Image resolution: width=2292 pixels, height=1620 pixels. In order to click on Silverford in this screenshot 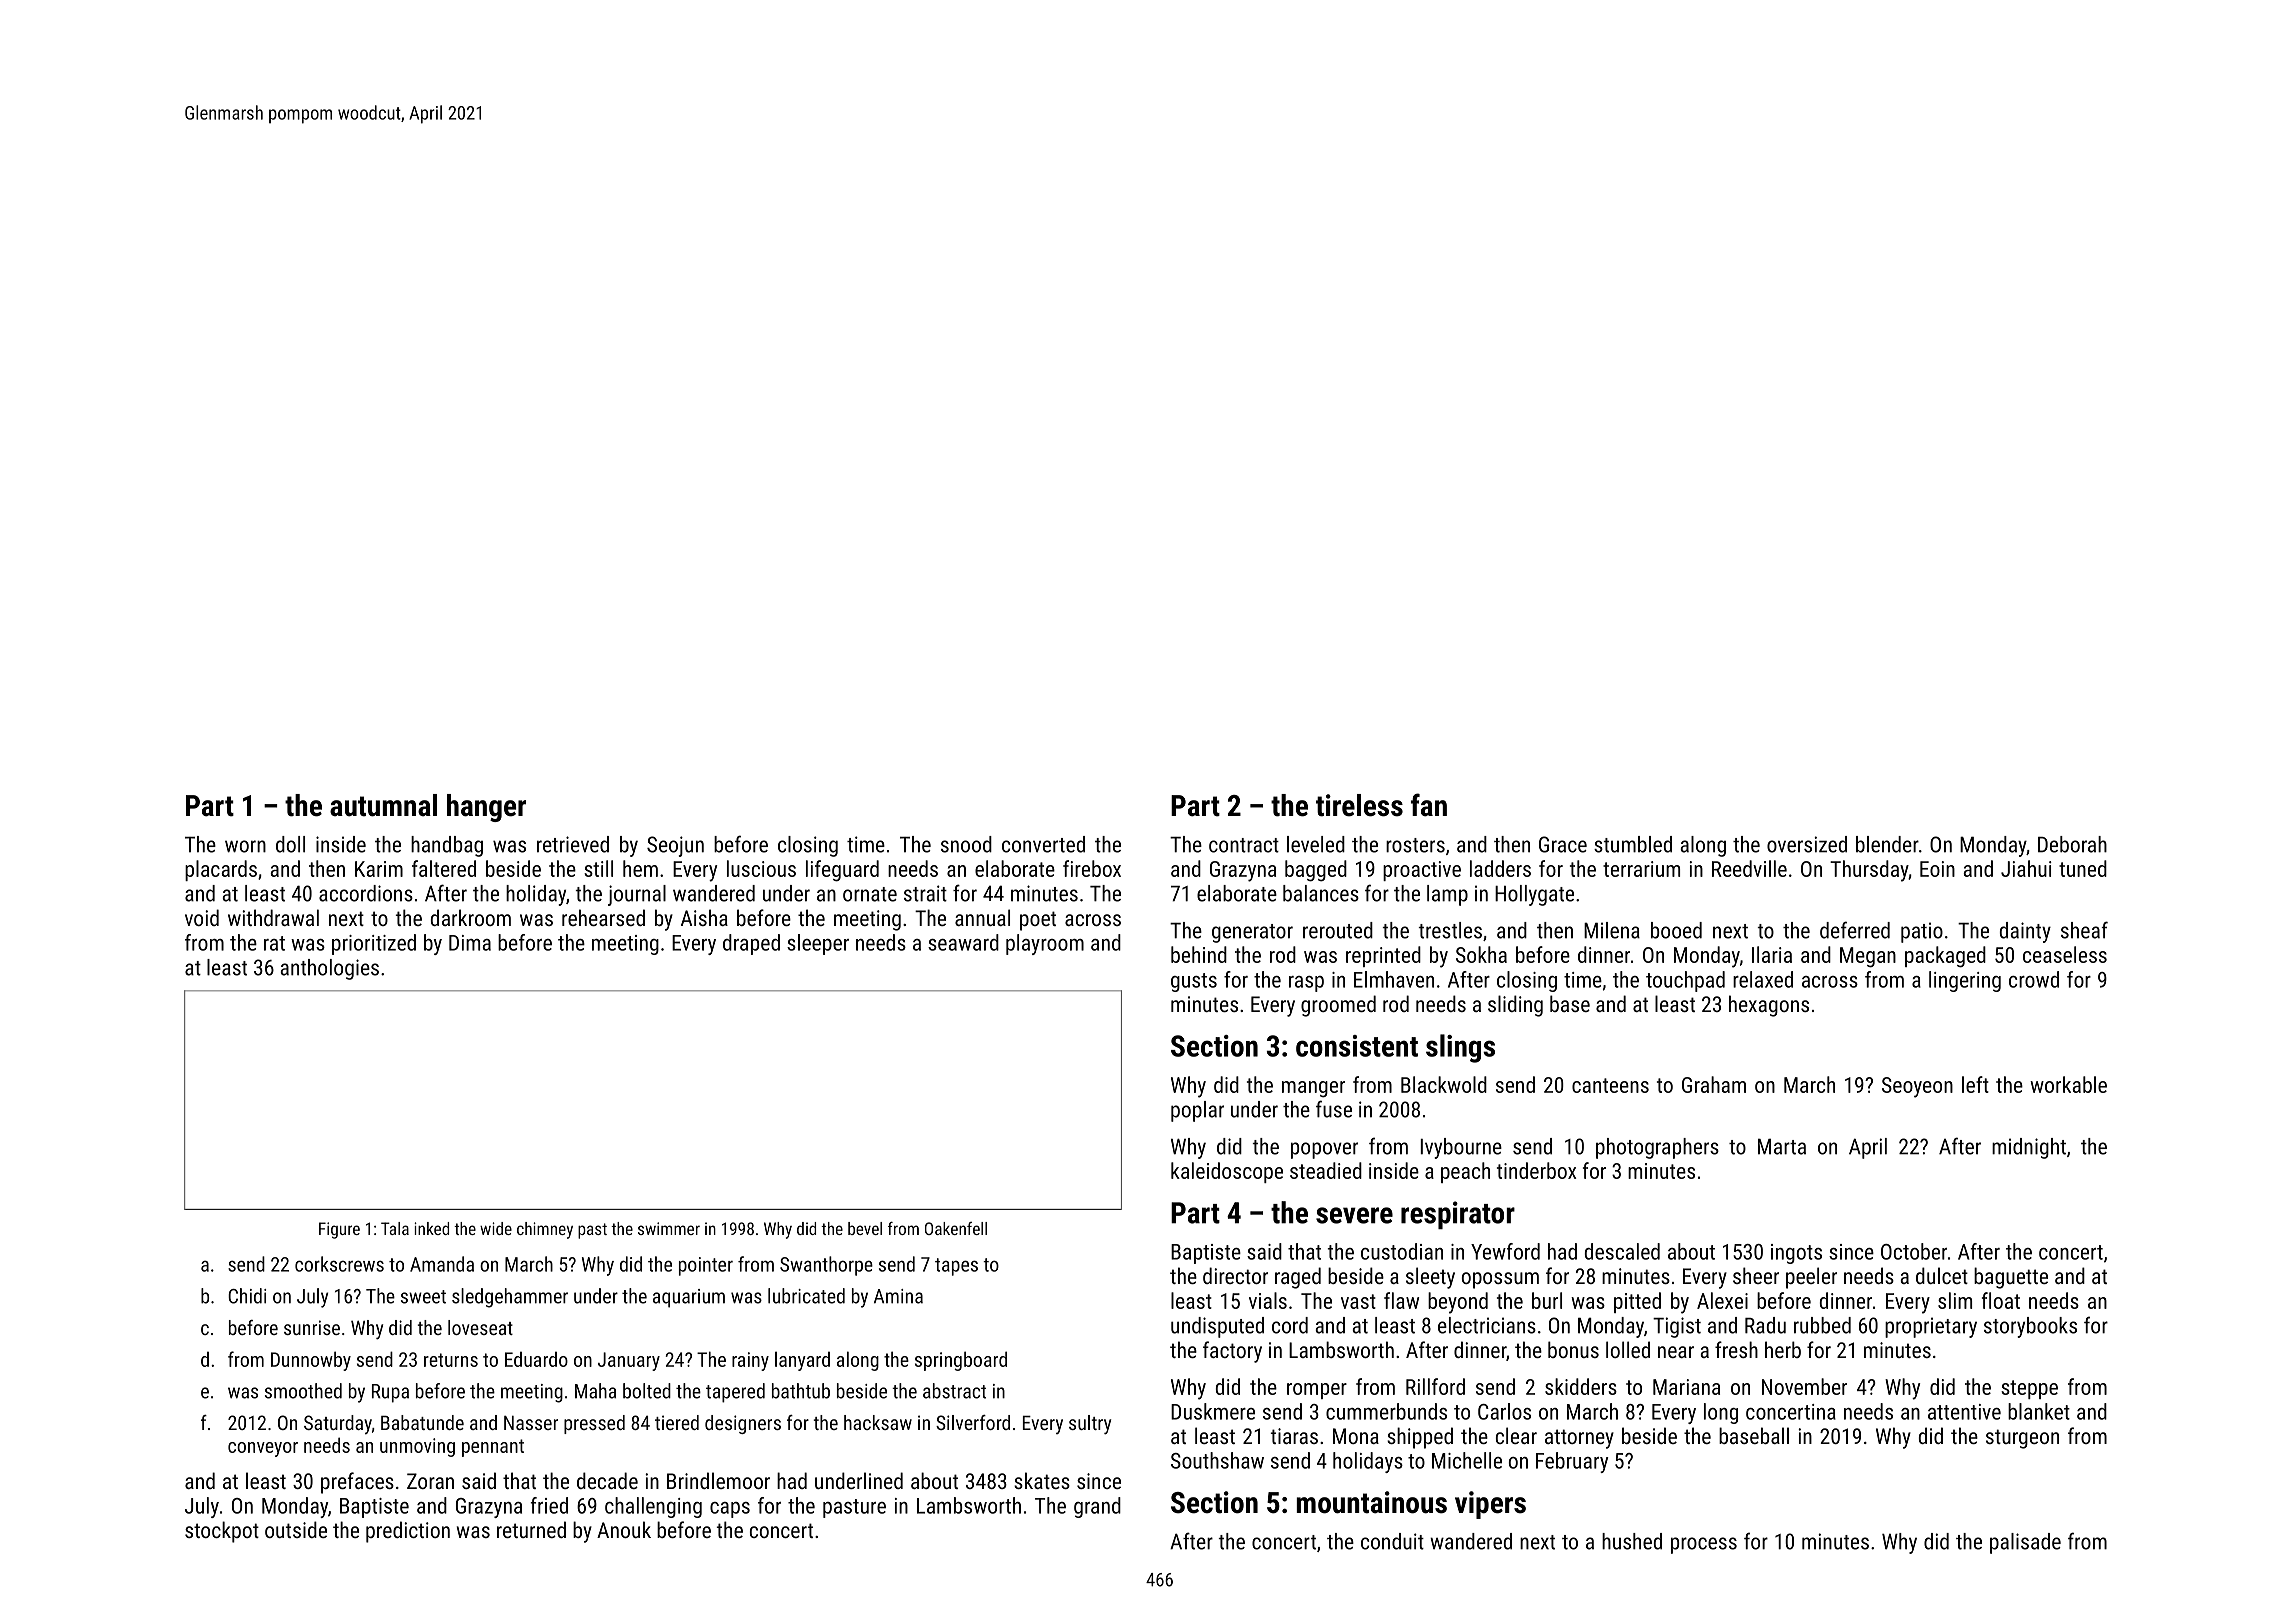, I will do `click(973, 1422)`.
